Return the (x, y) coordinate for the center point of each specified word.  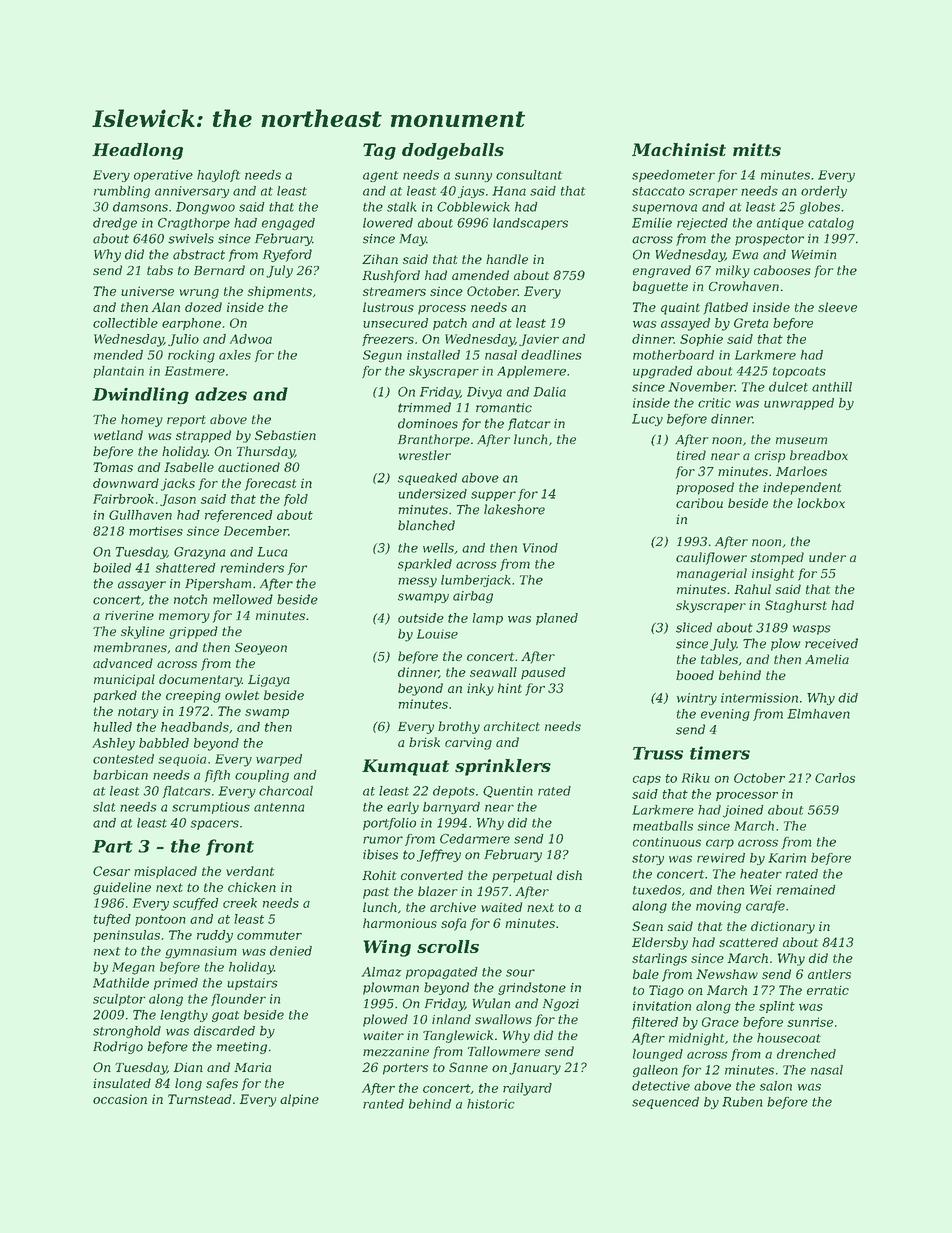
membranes (130, 647)
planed (557, 619)
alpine (299, 1100)
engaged (288, 224)
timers (720, 753)
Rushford (391, 276)
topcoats (799, 372)
